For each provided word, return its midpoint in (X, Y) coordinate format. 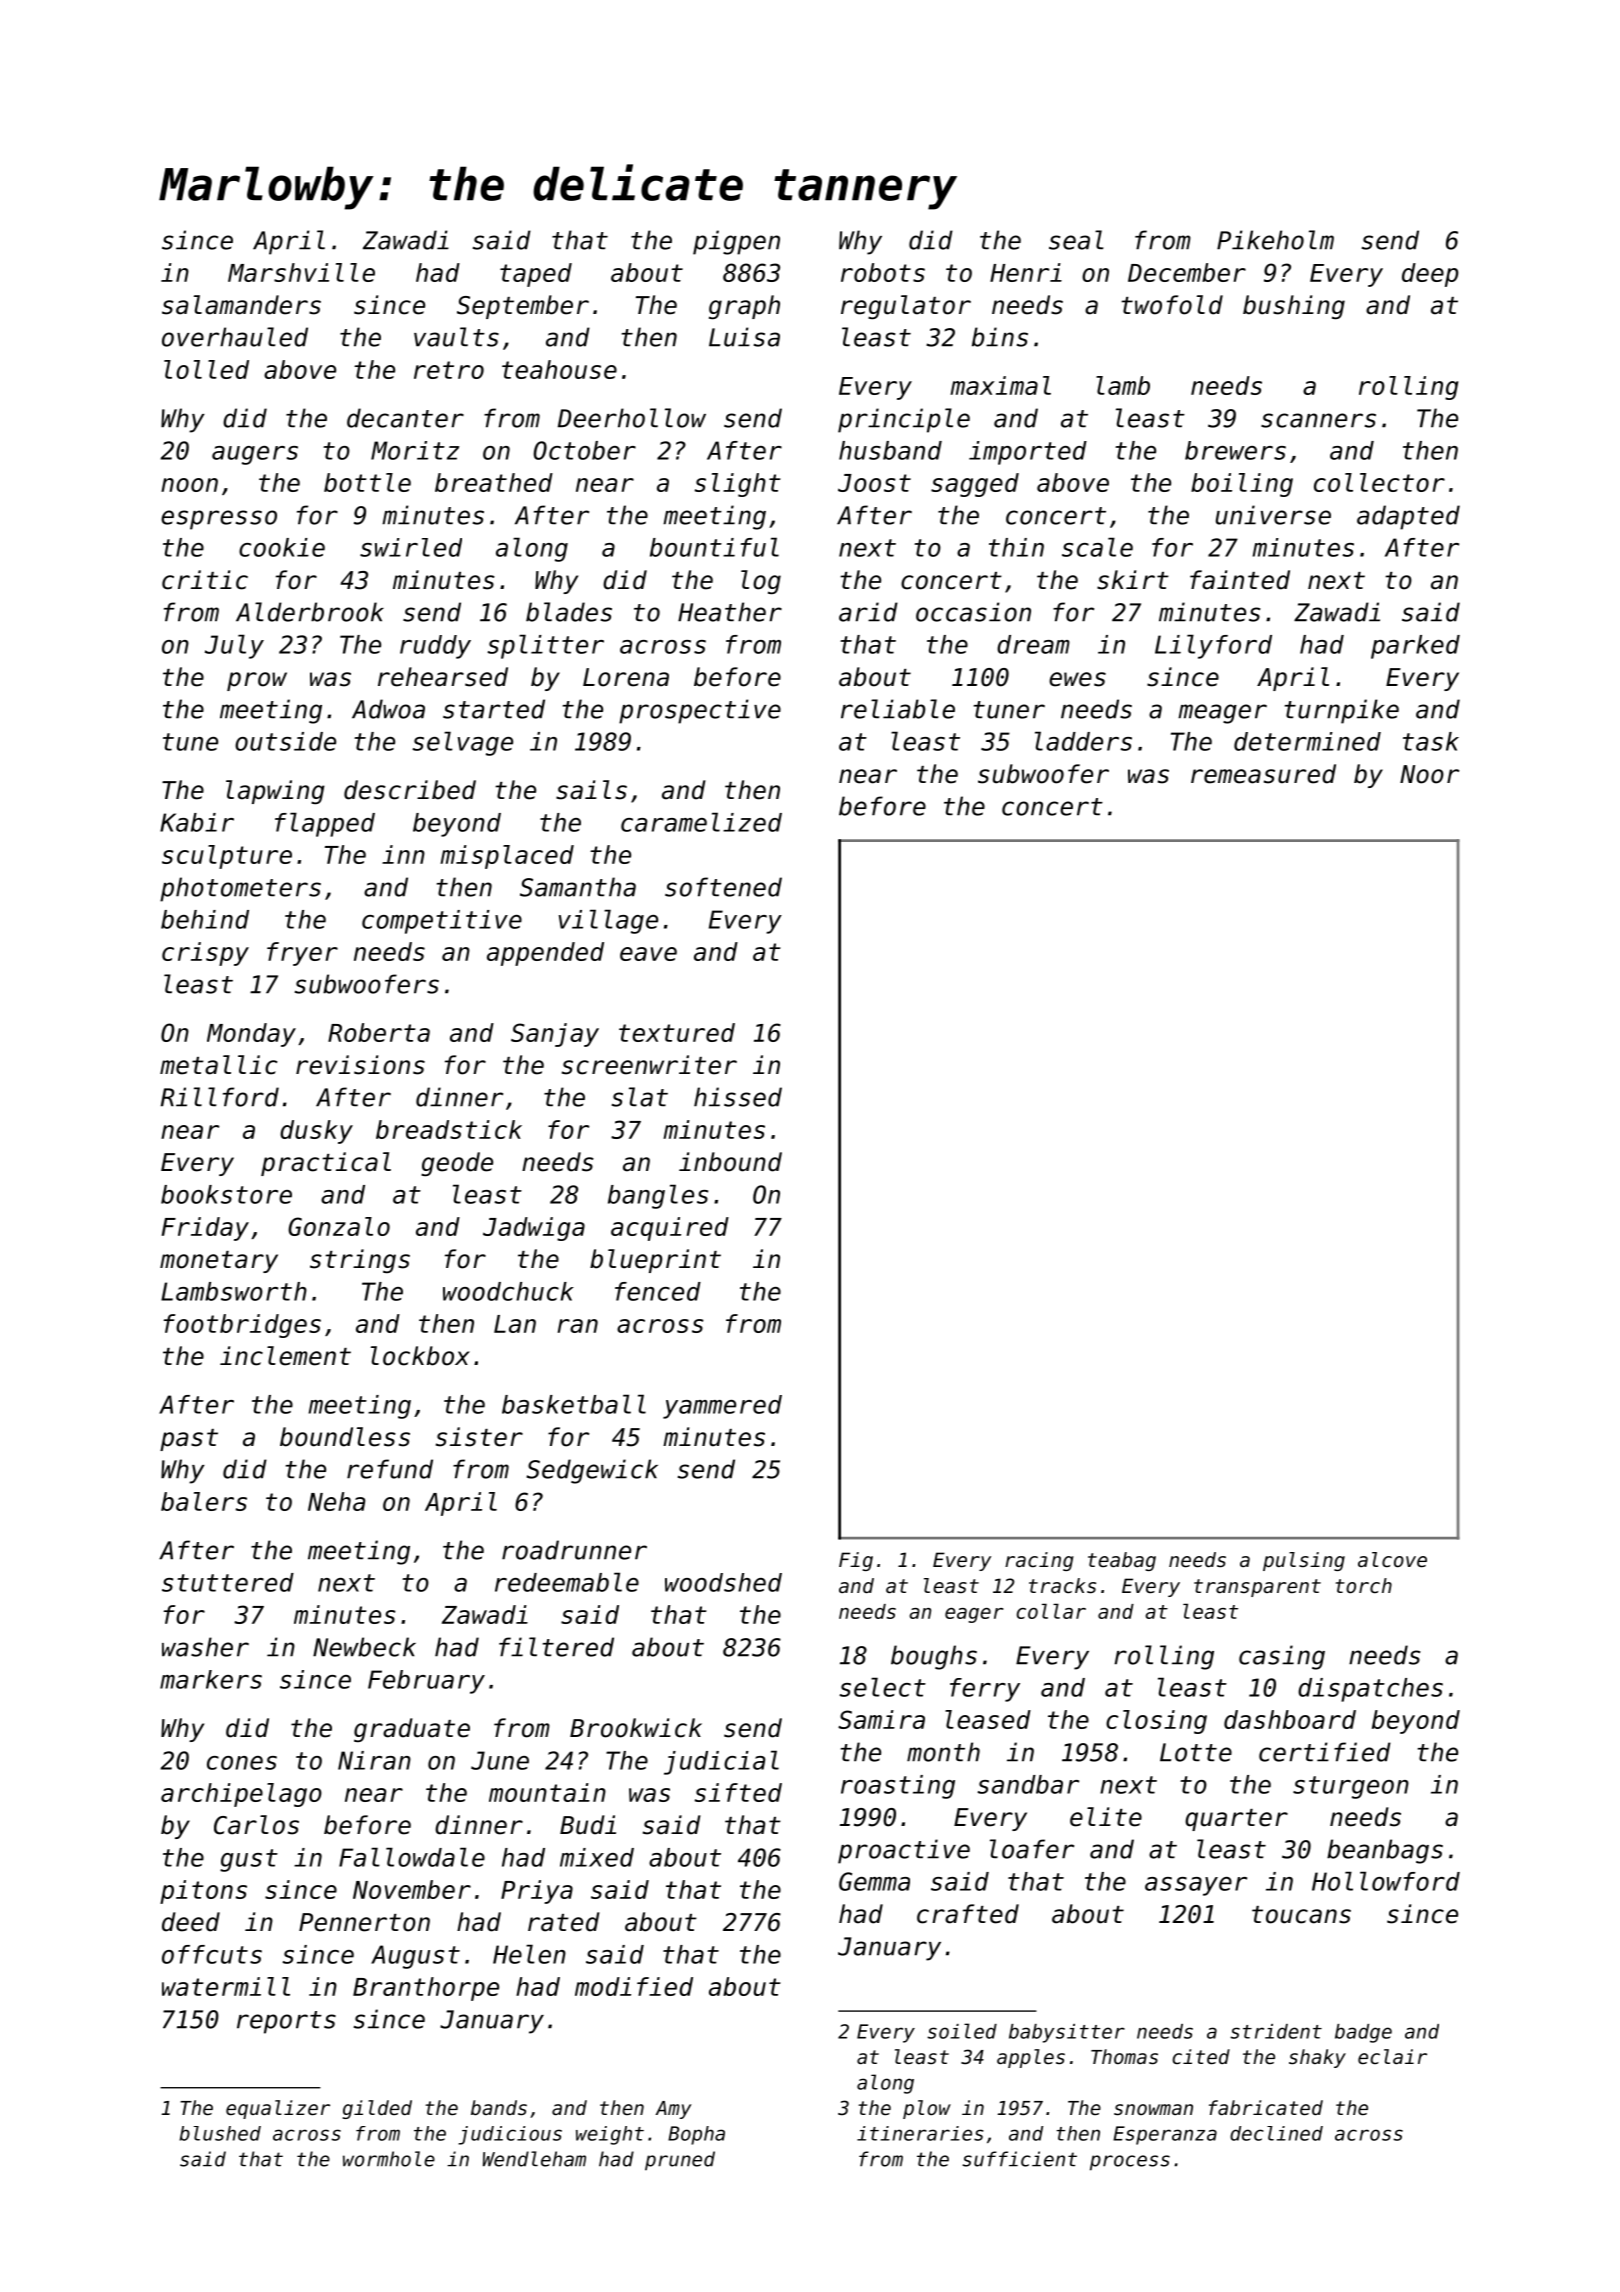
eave (648, 954)
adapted (1408, 517)
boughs (934, 1657)
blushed (220, 2133)
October (585, 450)
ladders (1083, 741)
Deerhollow (632, 418)
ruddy (435, 647)
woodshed (723, 1582)
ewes (1077, 679)
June (500, 1760)
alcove (1392, 1560)
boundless (345, 1437)
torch (1364, 1586)
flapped (325, 824)
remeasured (1263, 774)
